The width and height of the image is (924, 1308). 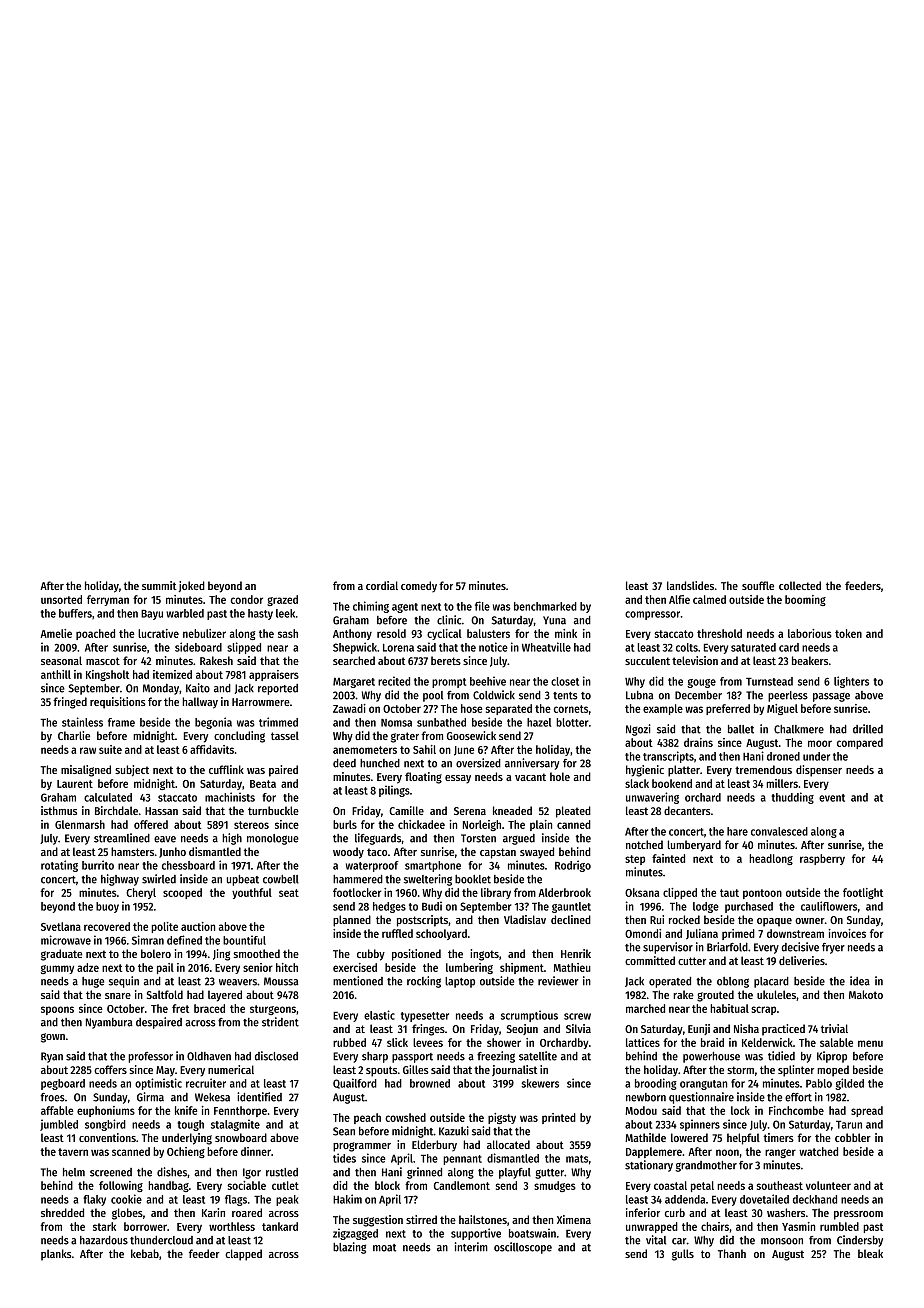 I want to click on rotating, so click(x=59, y=866).
